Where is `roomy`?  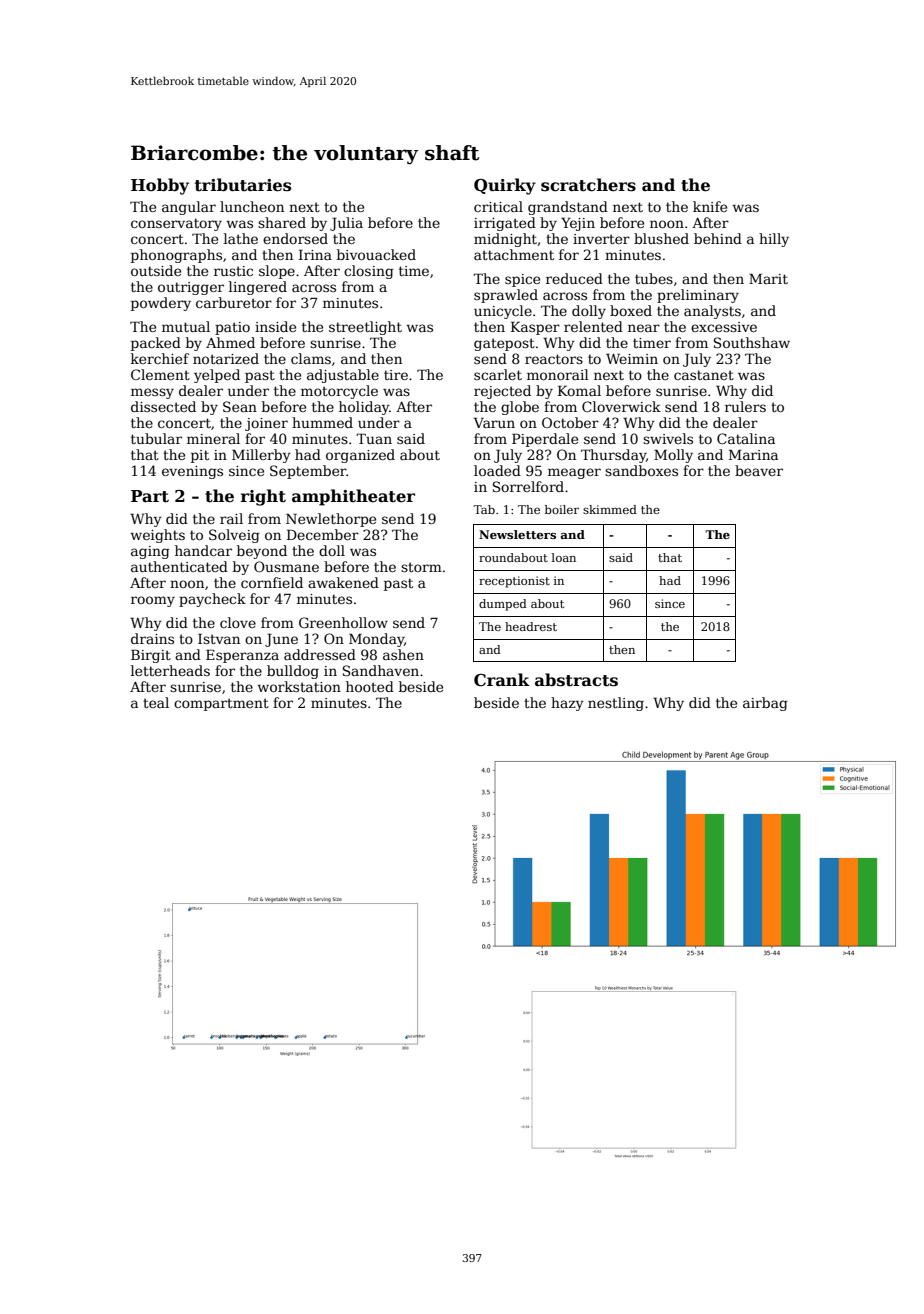
roomy is located at coordinates (153, 601).
